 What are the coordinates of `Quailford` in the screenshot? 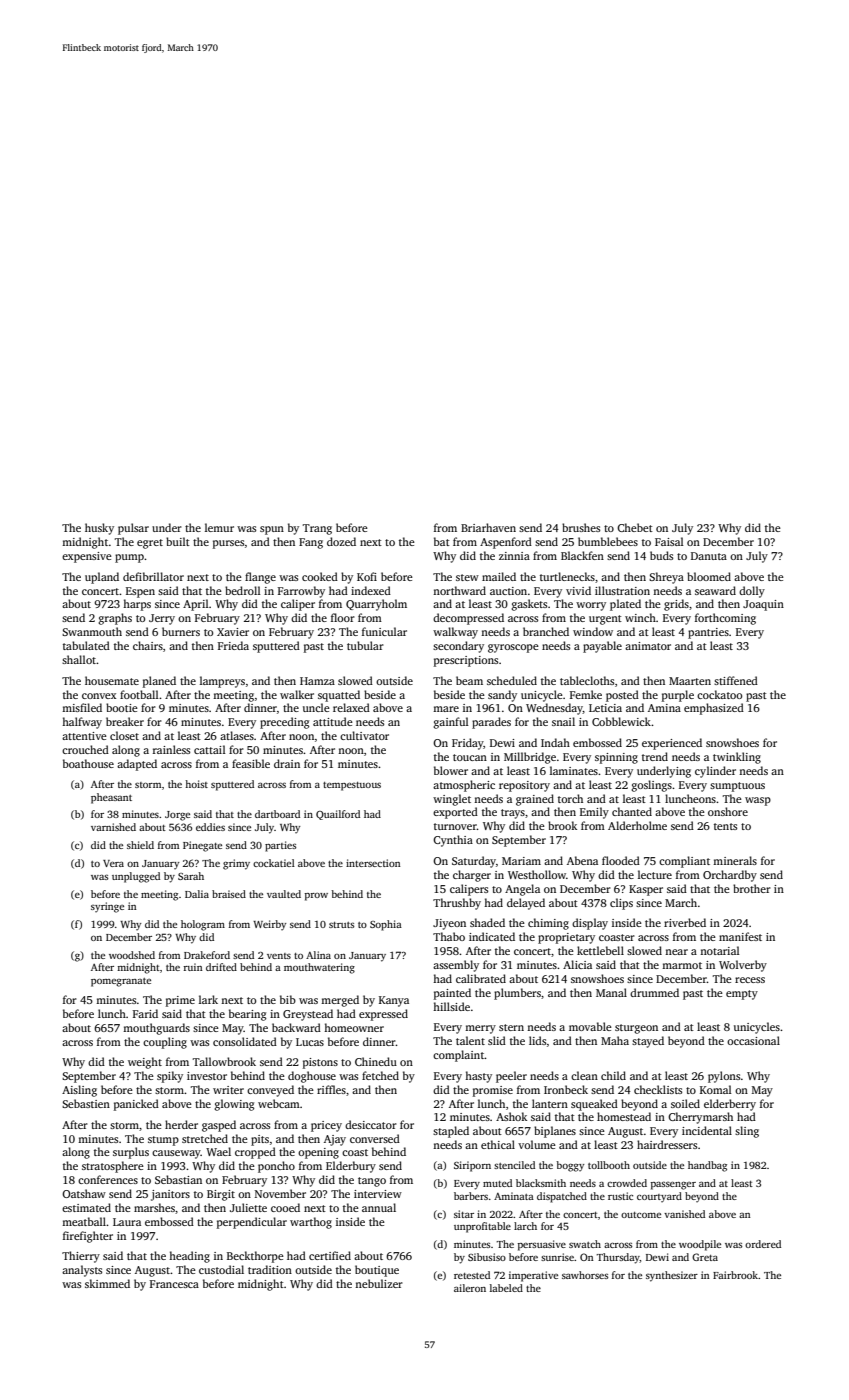 It's located at (338, 815).
